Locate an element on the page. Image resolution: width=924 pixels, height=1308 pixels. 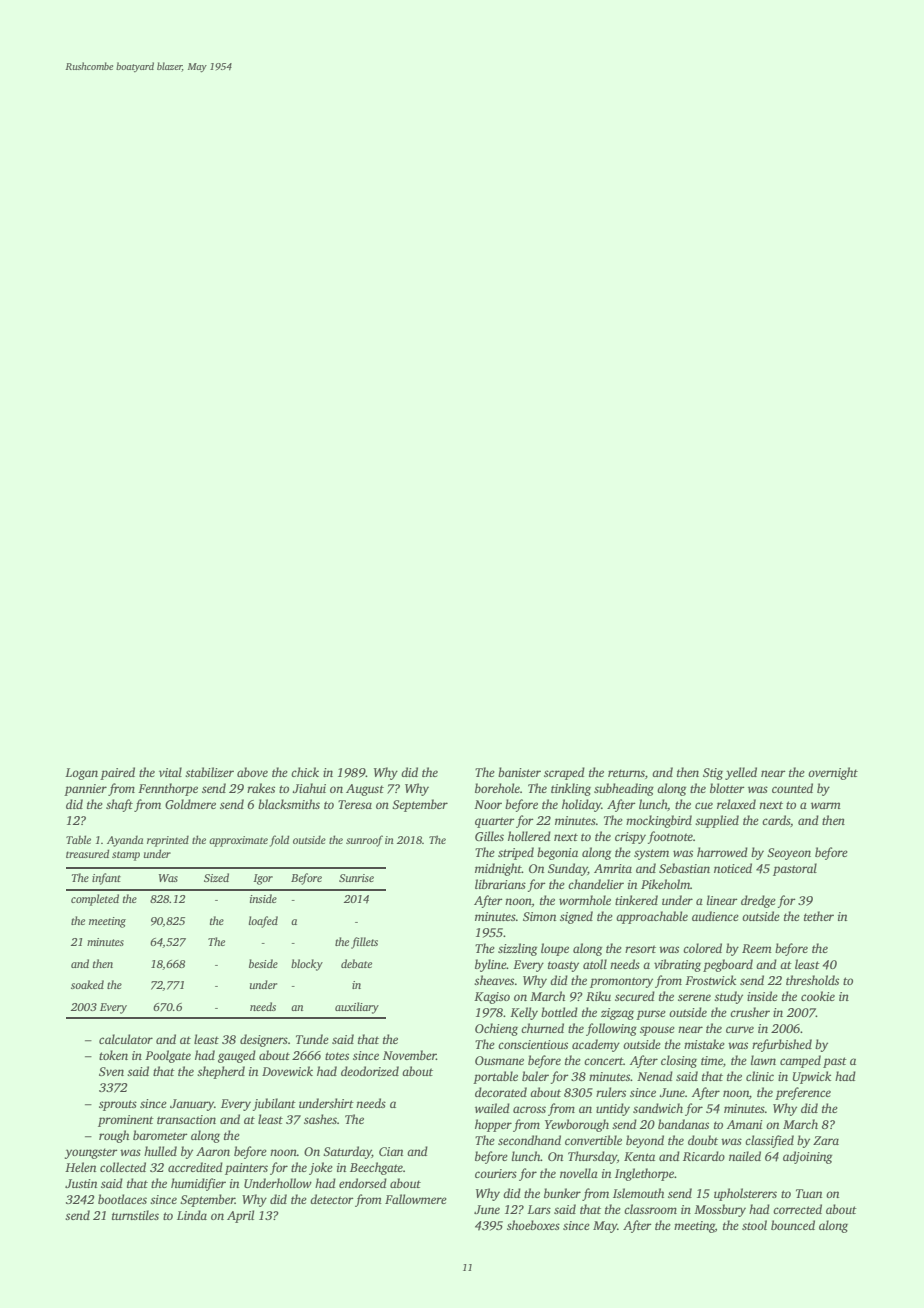
banister is located at coordinates (519, 772).
